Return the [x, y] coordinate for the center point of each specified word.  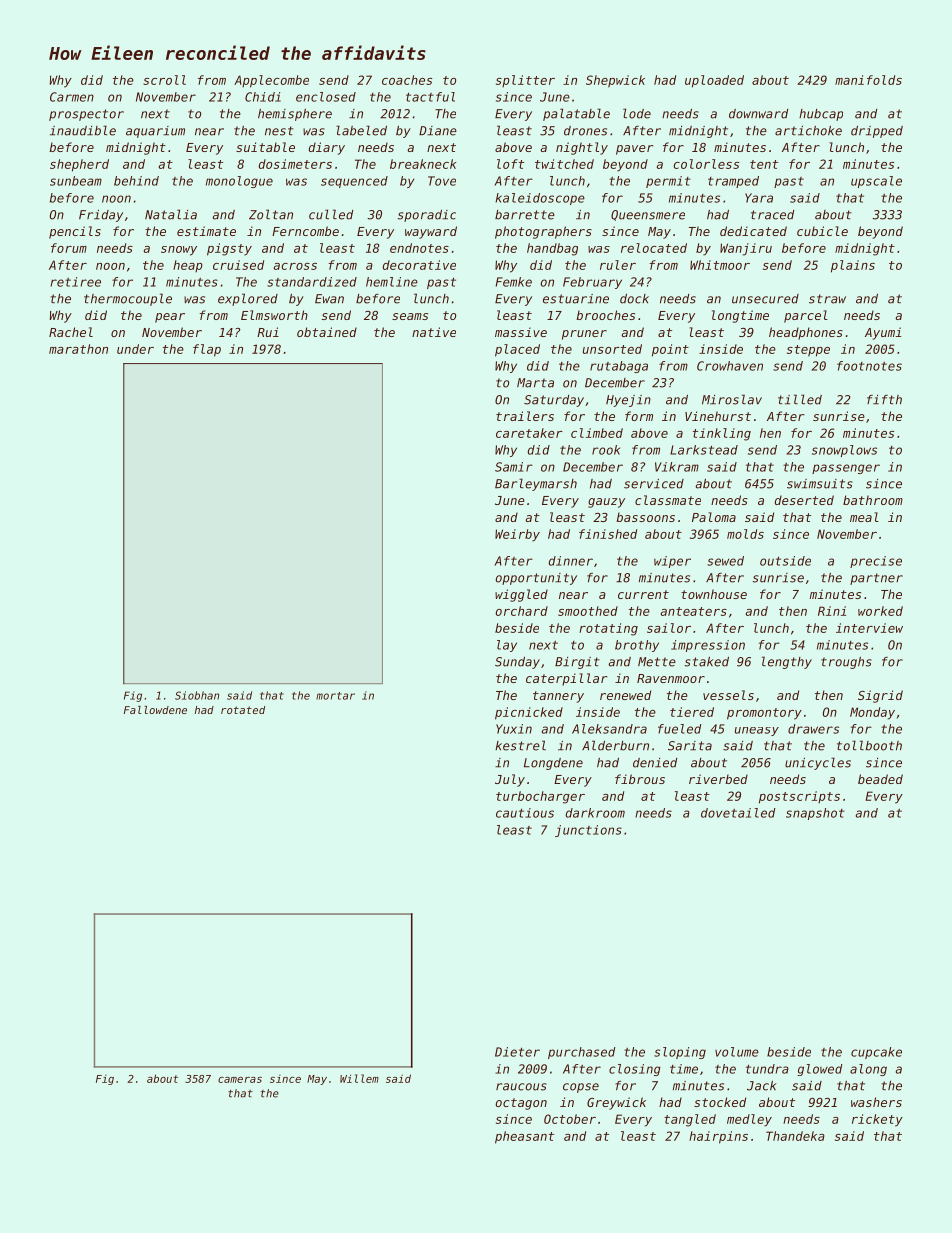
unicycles [818, 763]
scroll [164, 80]
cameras [240, 1080]
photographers [543, 232]
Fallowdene [155, 710]
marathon [78, 349]
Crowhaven [730, 366]
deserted [804, 500]
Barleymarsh [536, 484]
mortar [335, 696]
